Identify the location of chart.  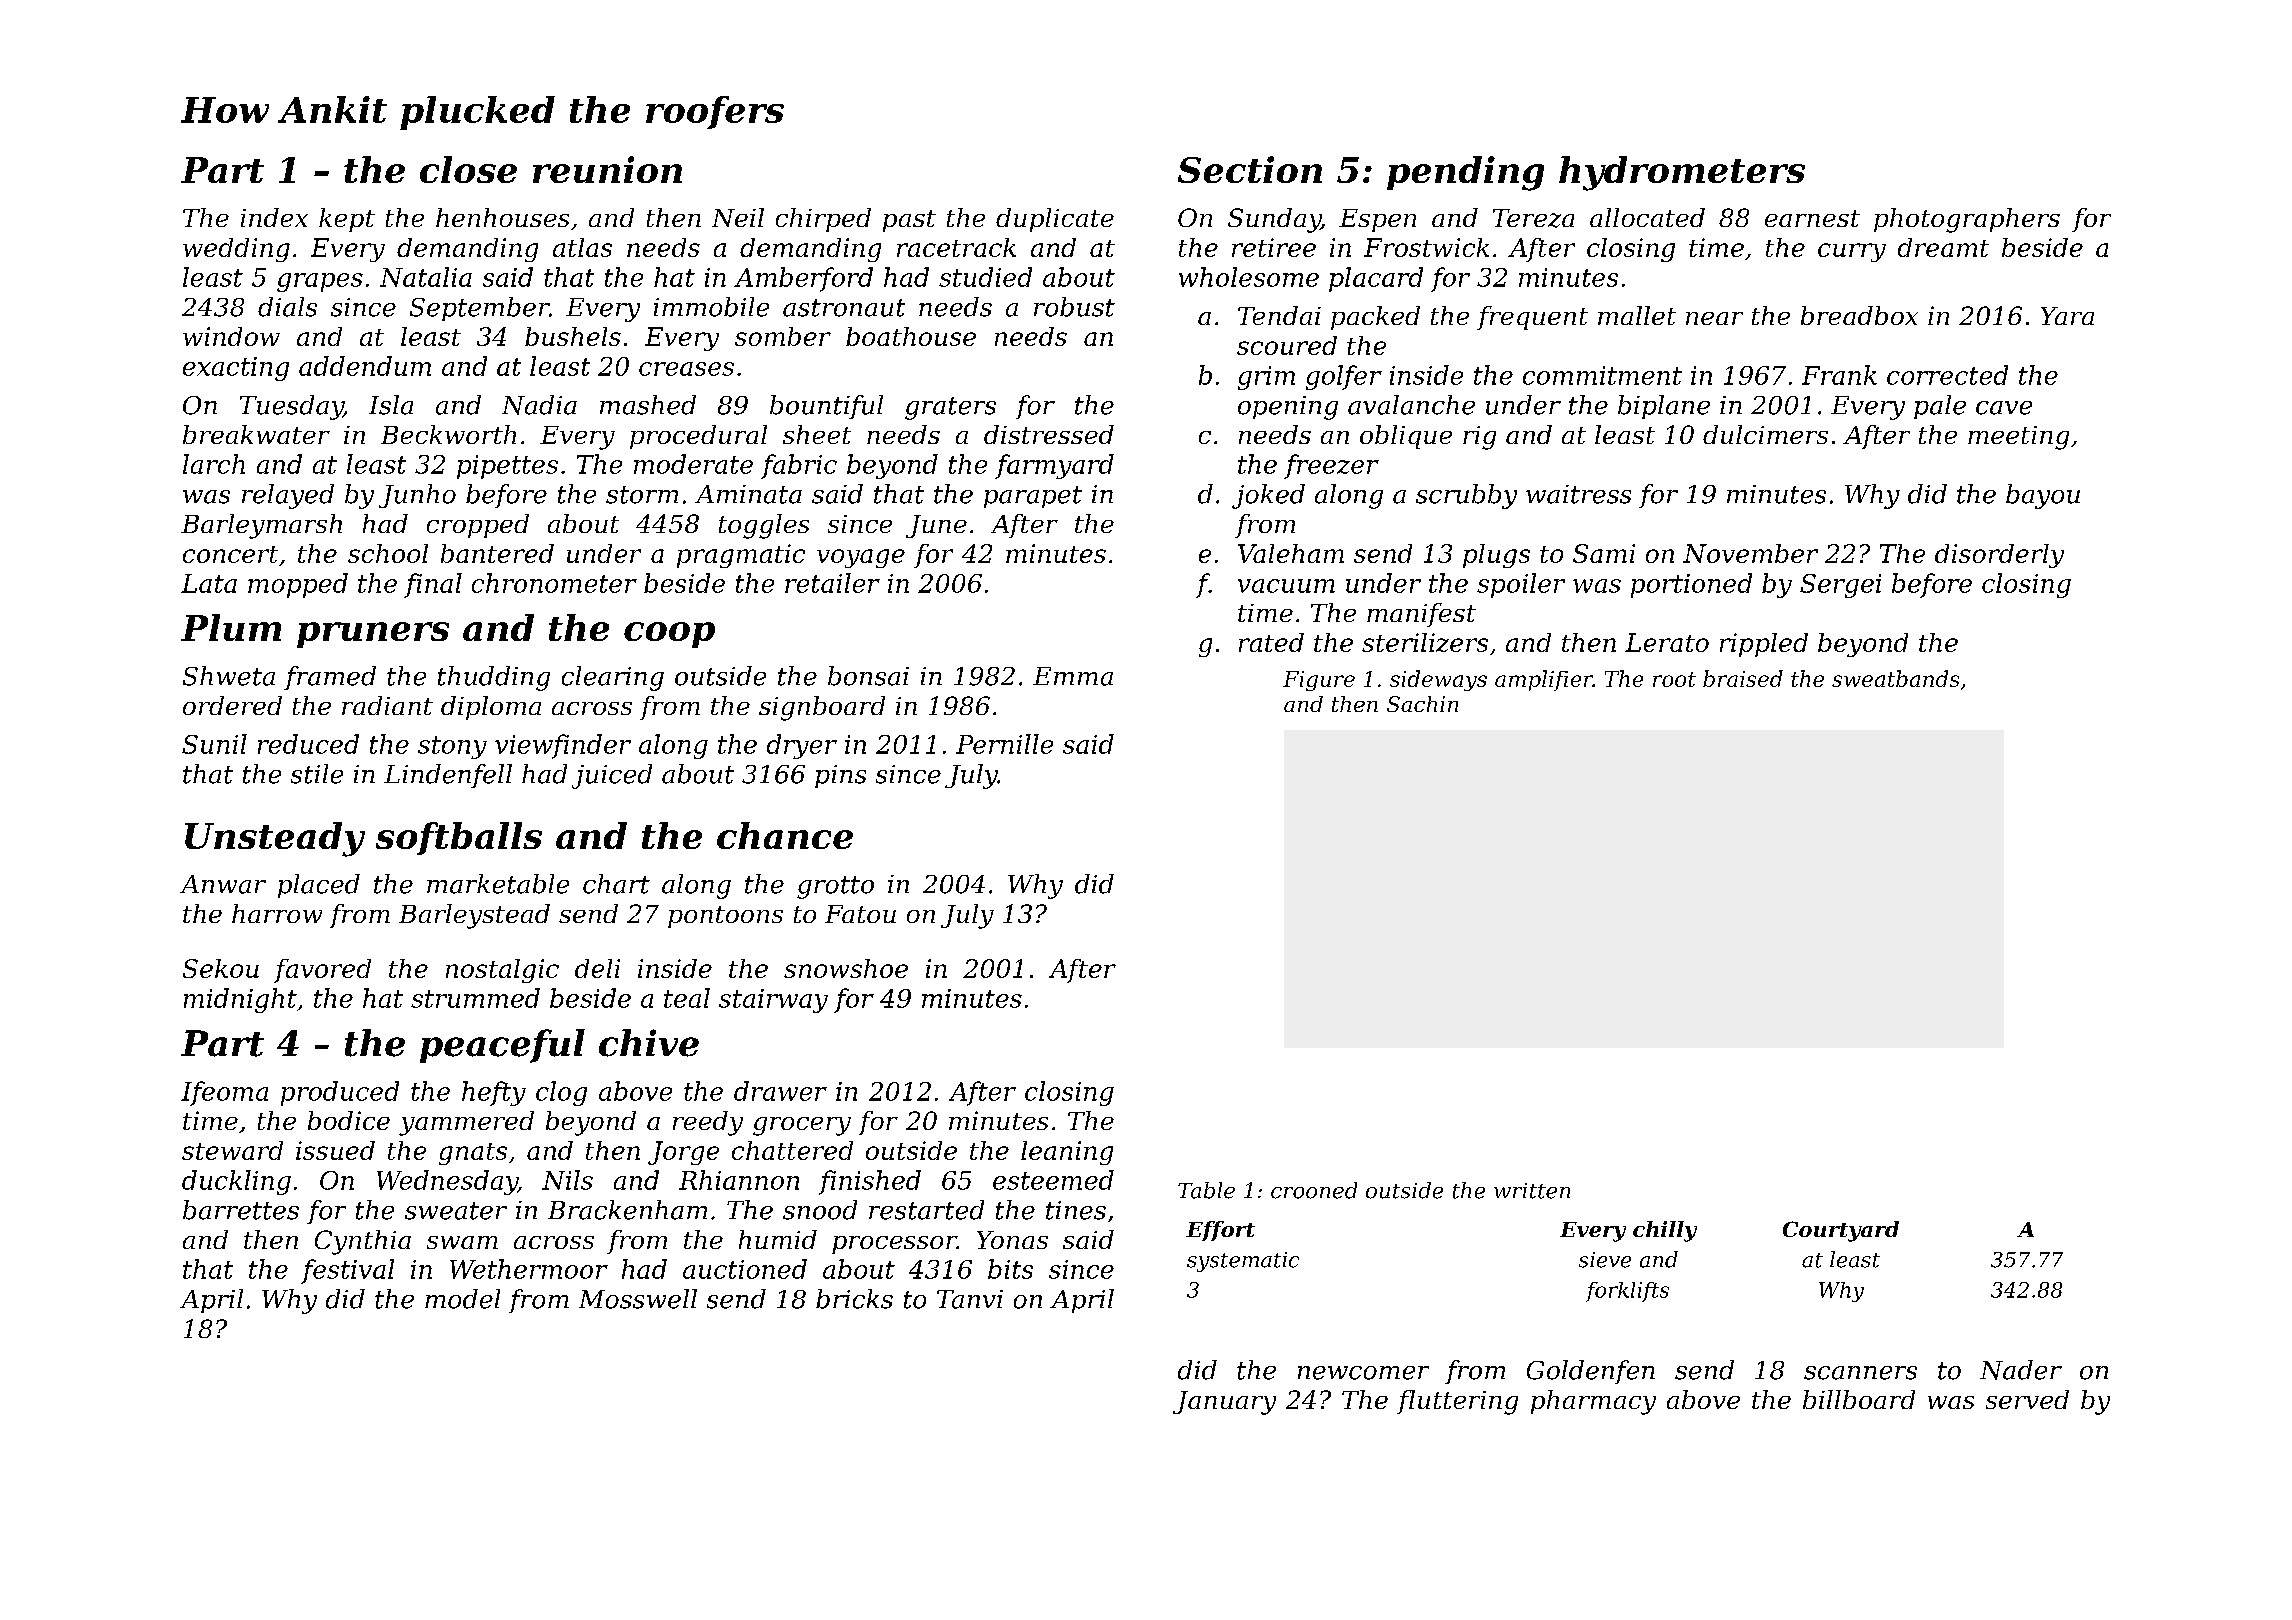
(616, 884).
